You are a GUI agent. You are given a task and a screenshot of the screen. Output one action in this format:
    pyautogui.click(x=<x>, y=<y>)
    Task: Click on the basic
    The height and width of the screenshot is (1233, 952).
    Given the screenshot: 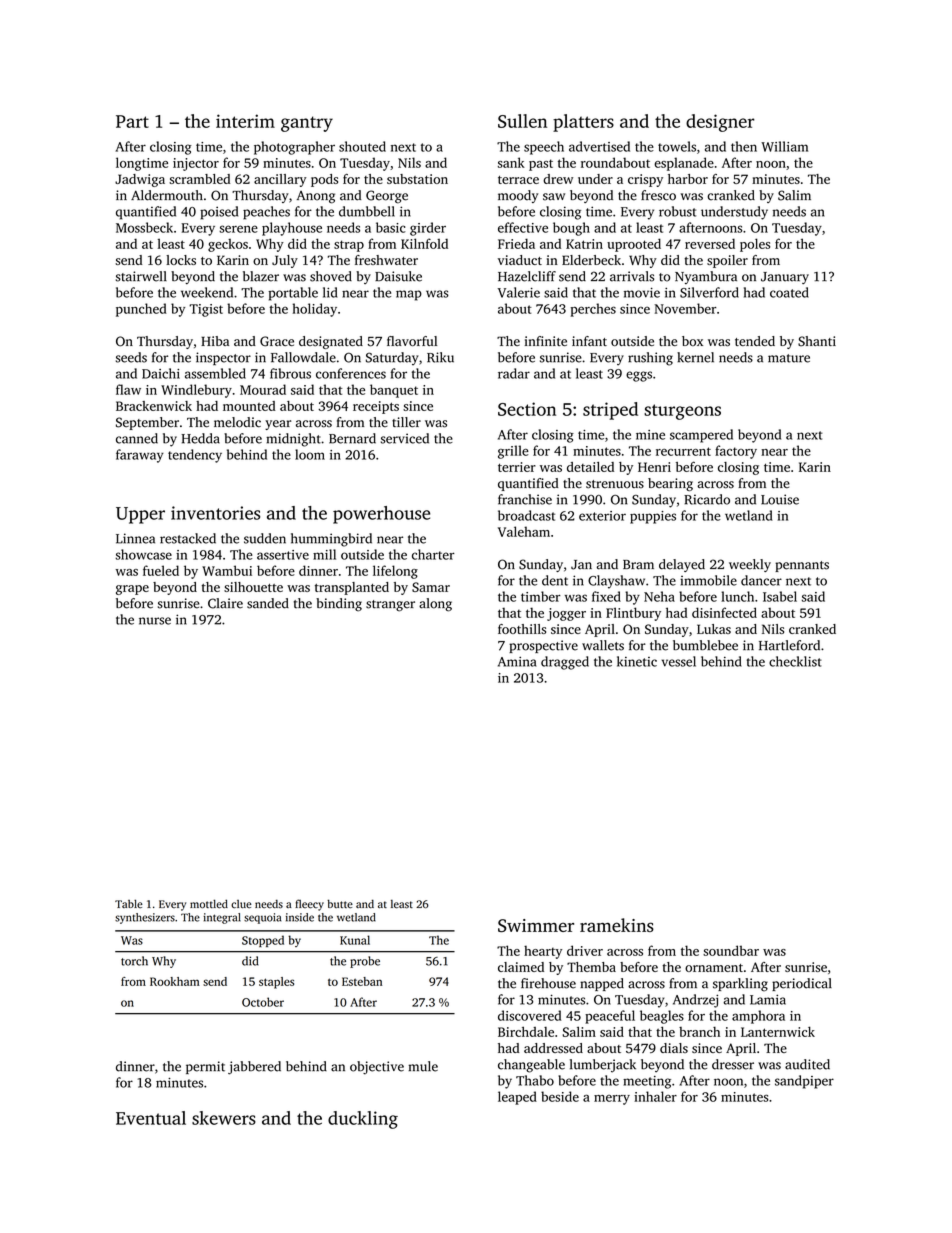 What is the action you would take?
    pyautogui.click(x=391, y=227)
